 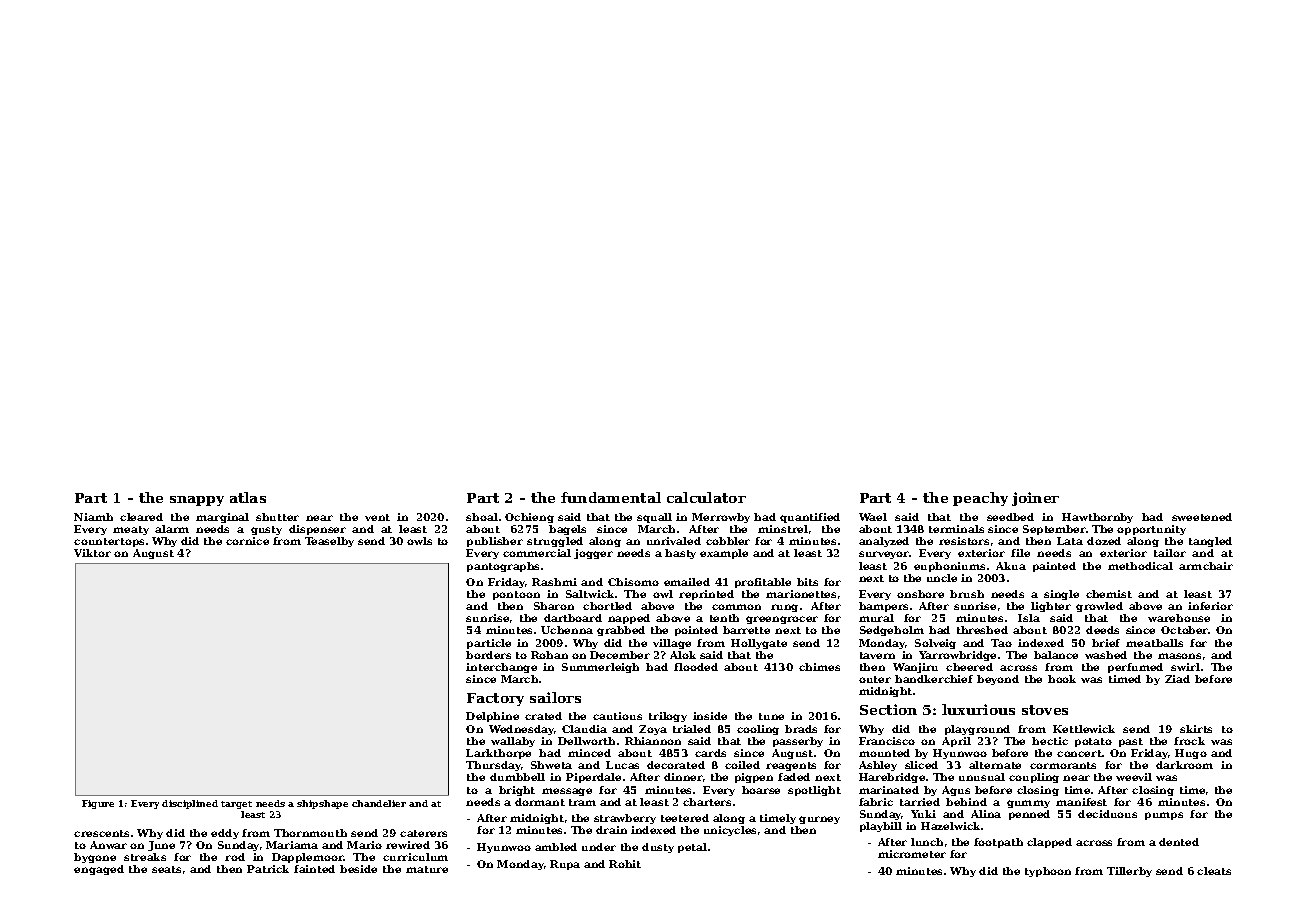 What do you see at coordinates (625, 864) in the screenshot?
I see `Rohit` at bounding box center [625, 864].
